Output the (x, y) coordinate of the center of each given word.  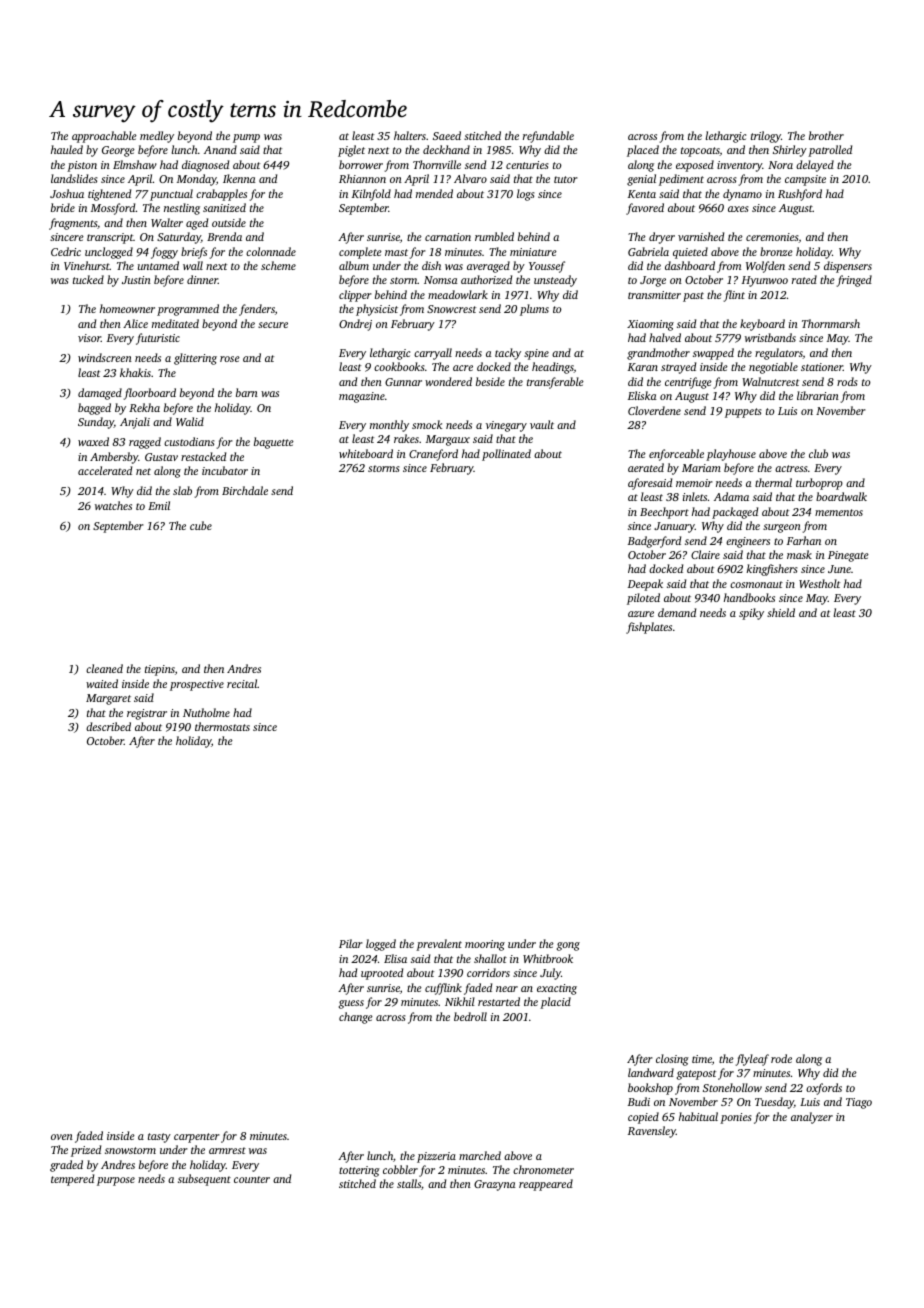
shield (781, 612)
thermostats (222, 726)
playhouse (731, 455)
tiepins (160, 670)
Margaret (108, 699)
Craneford (433, 455)
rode (781, 1058)
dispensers (848, 267)
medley (157, 137)
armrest (227, 1150)
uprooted (382, 974)
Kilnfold (371, 195)
